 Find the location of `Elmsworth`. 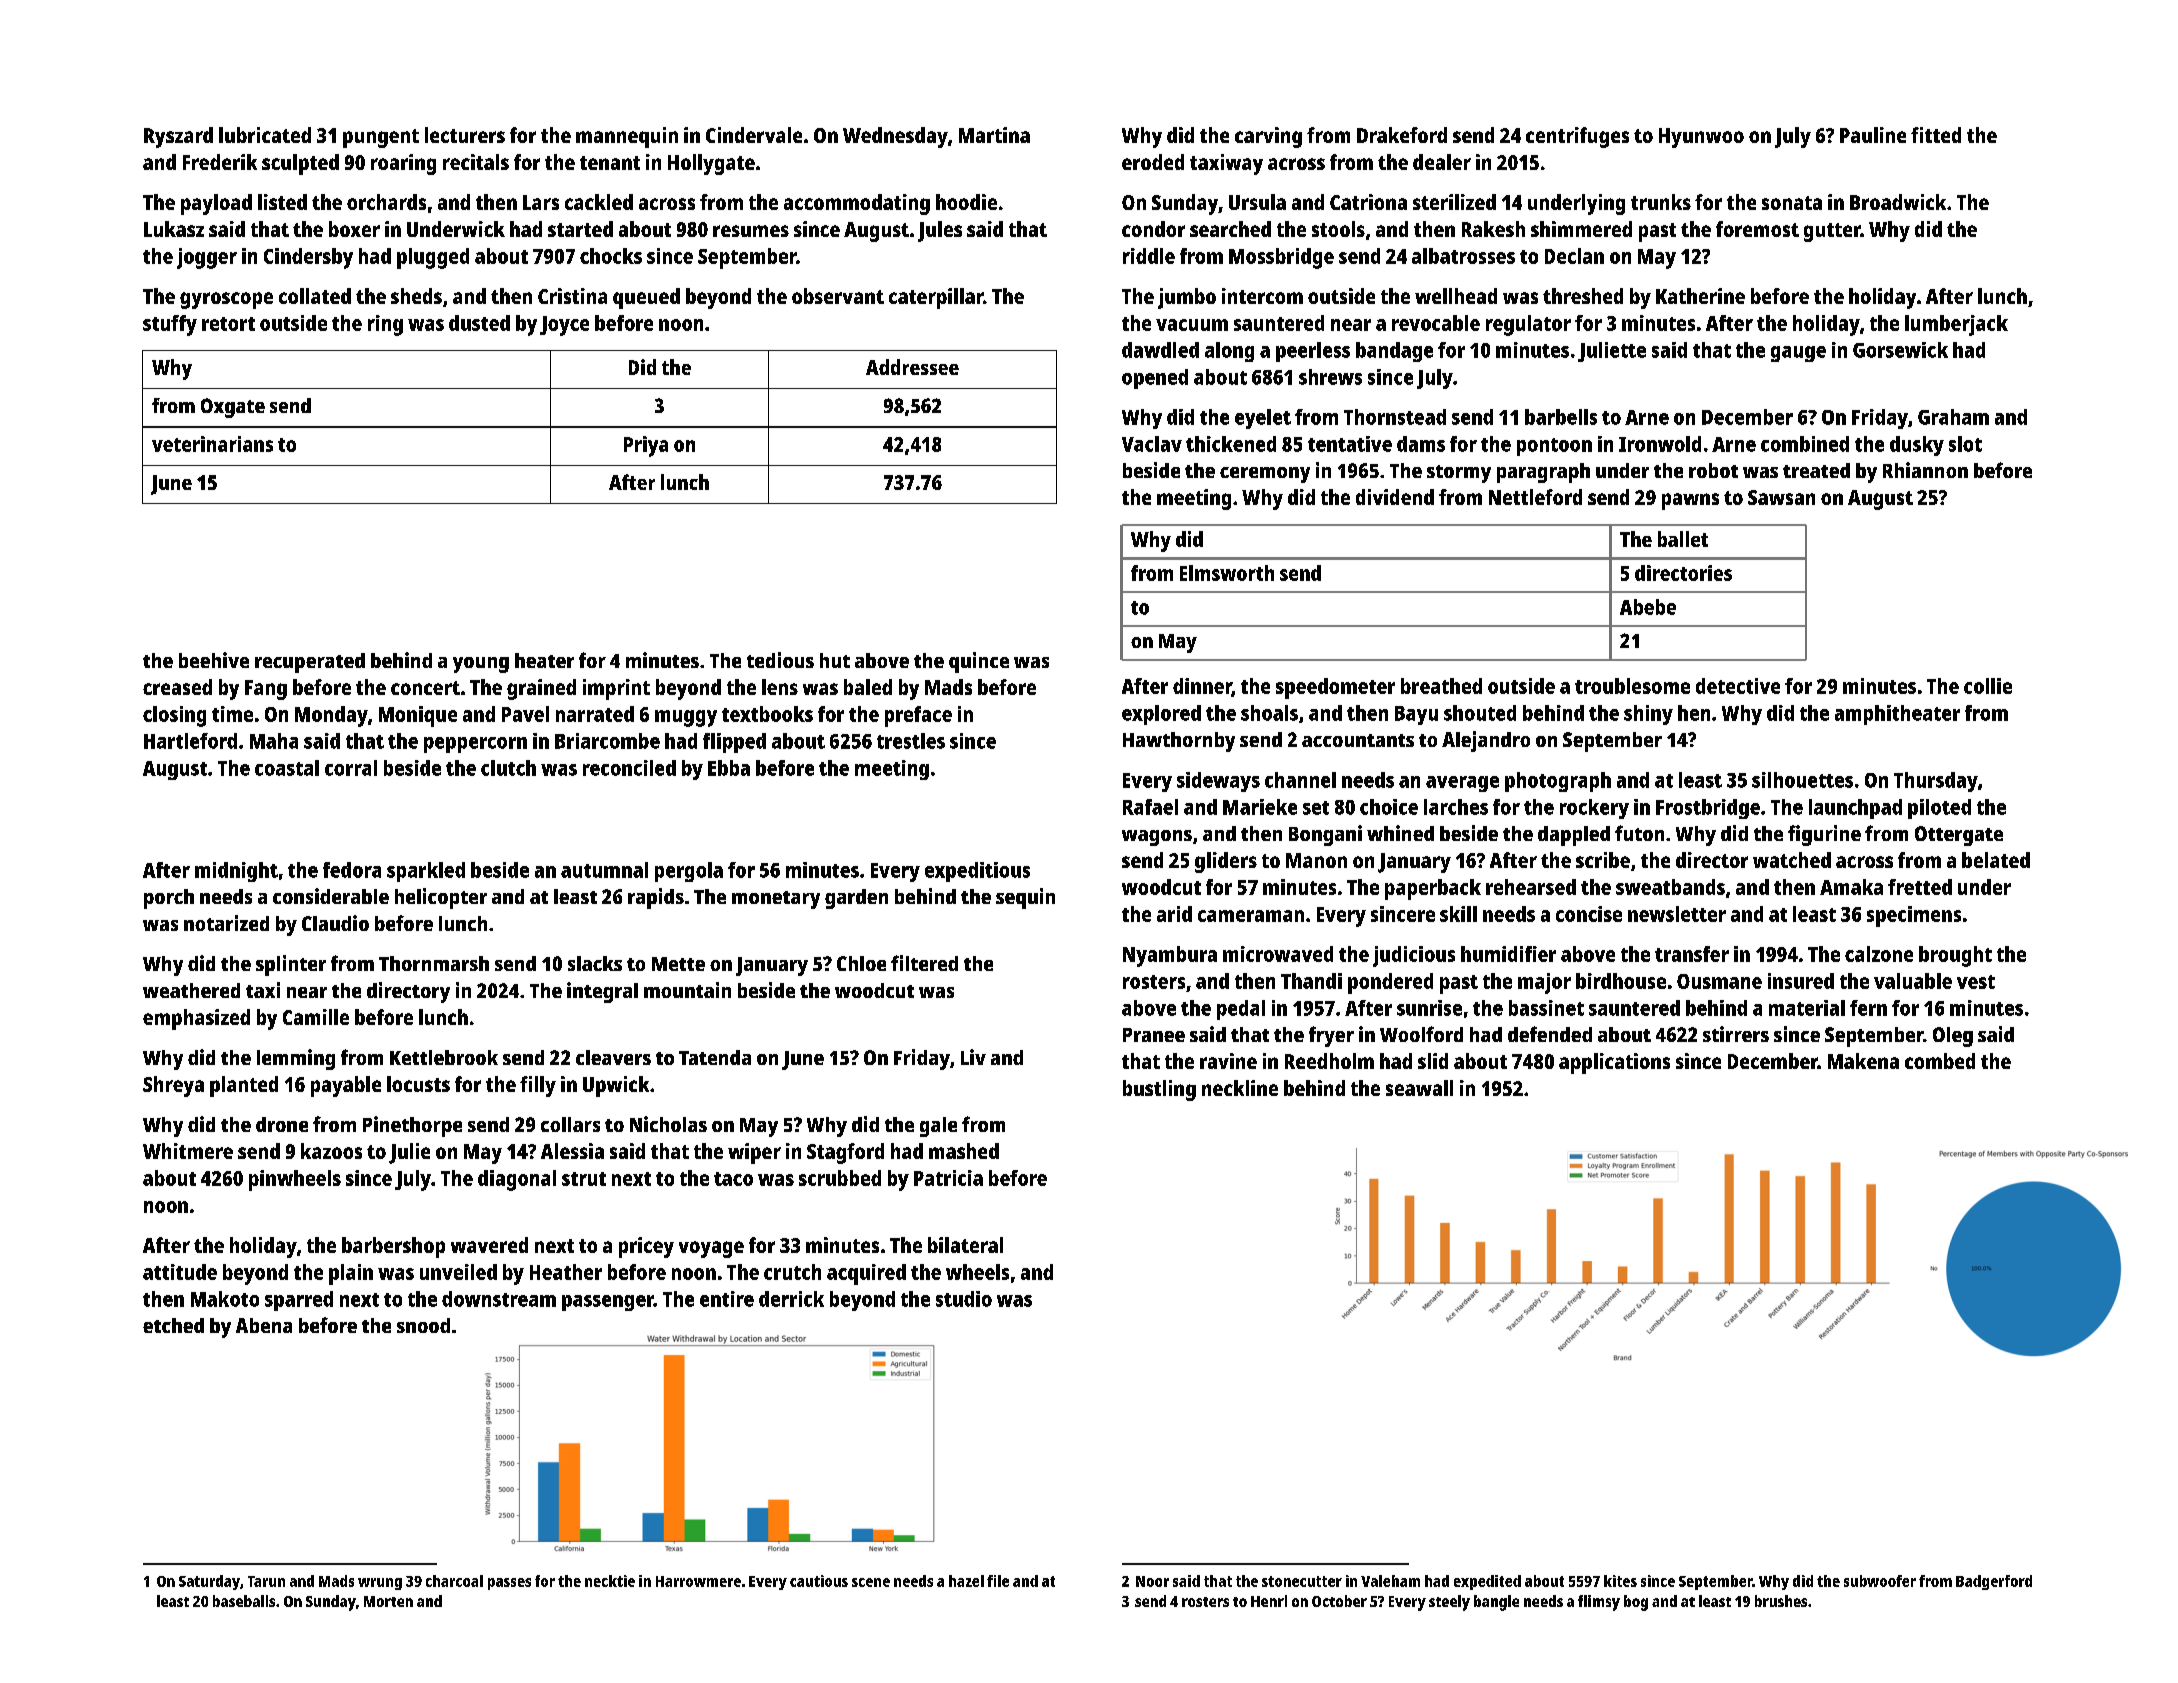

Elmsworth is located at coordinates (1227, 573).
